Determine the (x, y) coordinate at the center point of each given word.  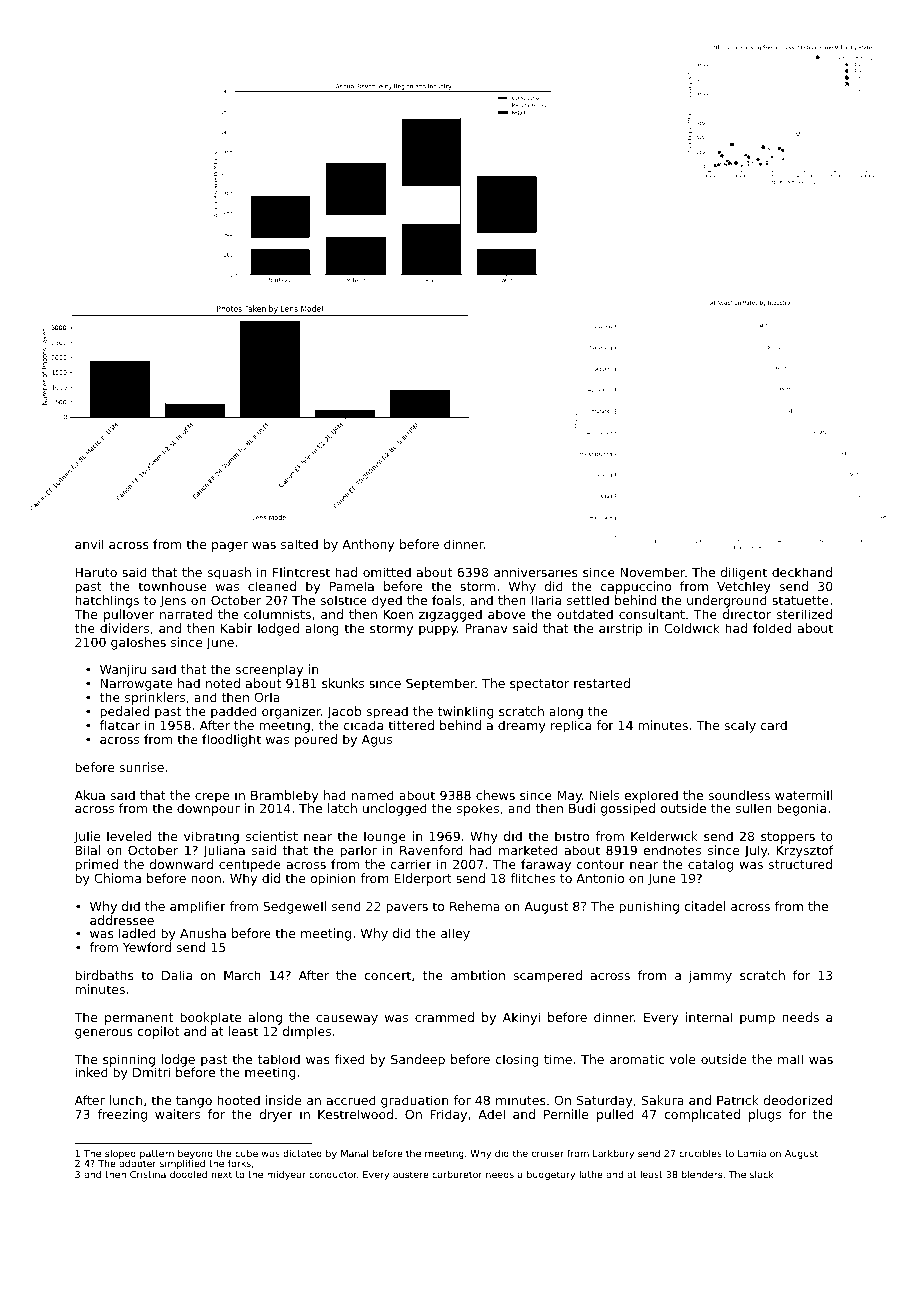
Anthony (368, 545)
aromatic (637, 1059)
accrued (351, 1100)
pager (230, 547)
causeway (347, 1020)
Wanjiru (123, 670)
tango (194, 1102)
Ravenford (431, 850)
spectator (539, 685)
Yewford (147, 947)
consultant (652, 614)
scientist (272, 836)
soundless (739, 795)
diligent (743, 573)
